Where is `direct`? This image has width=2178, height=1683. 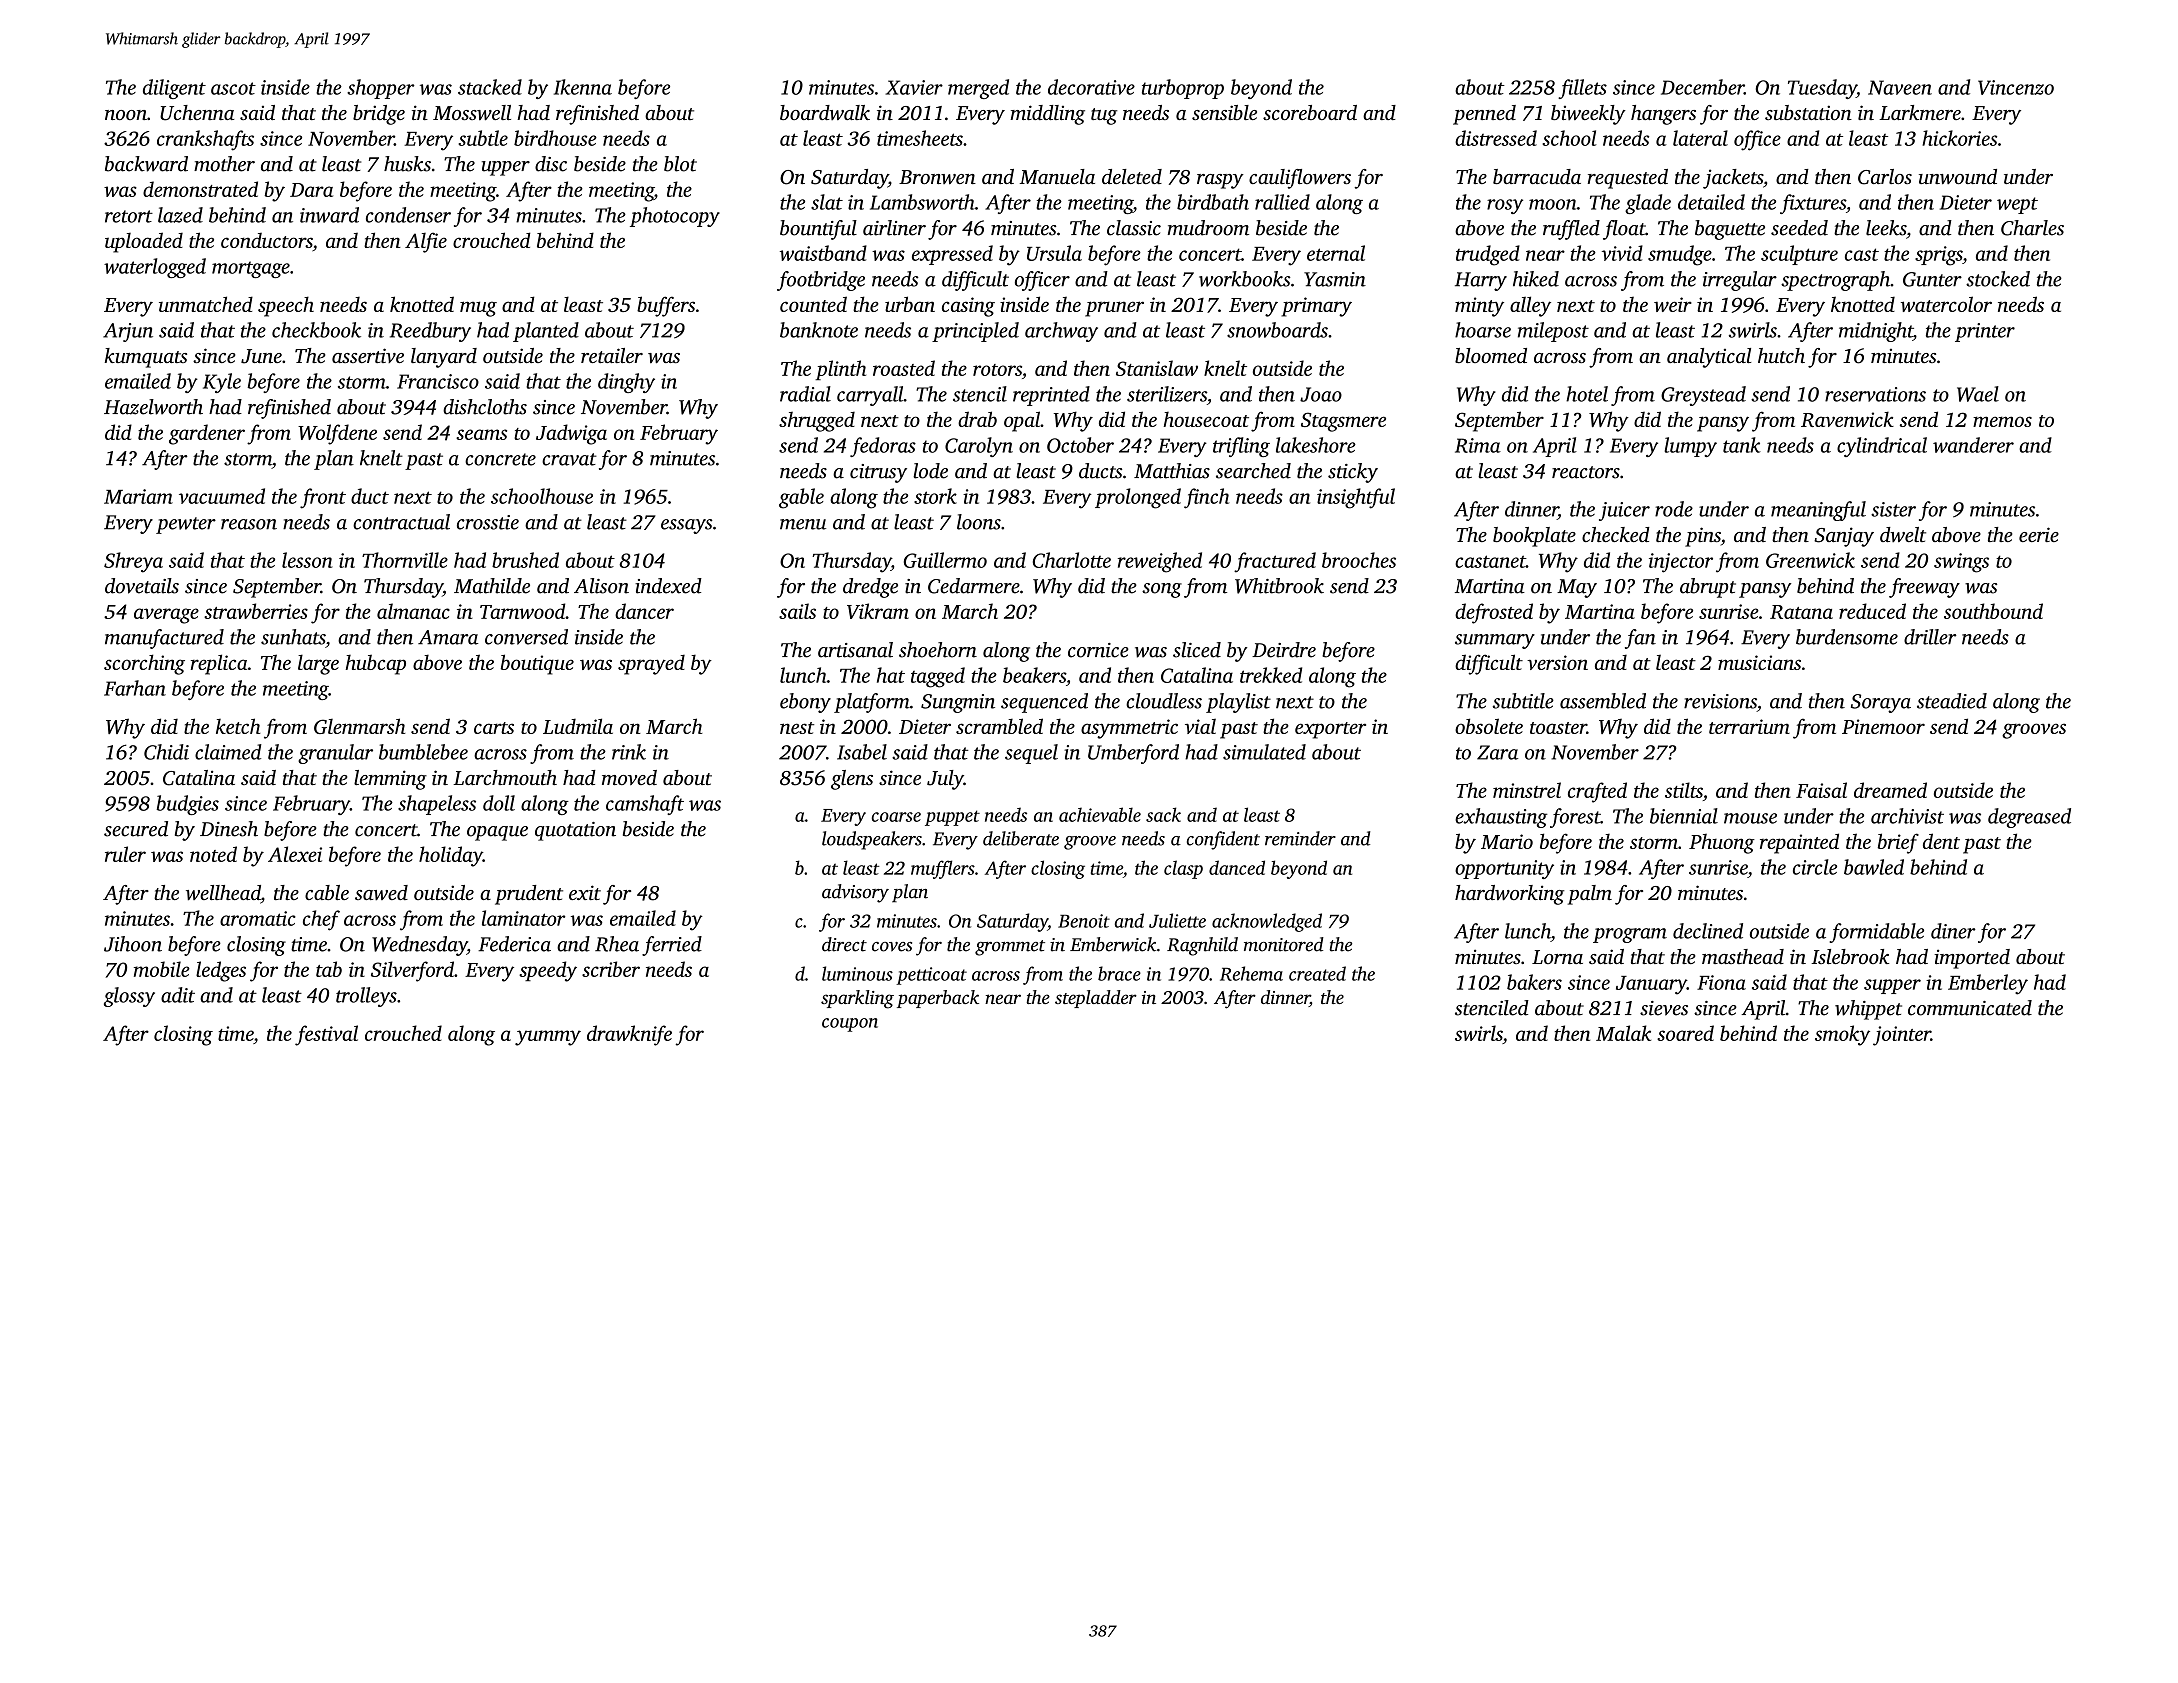
direct is located at coordinates (844, 944).
